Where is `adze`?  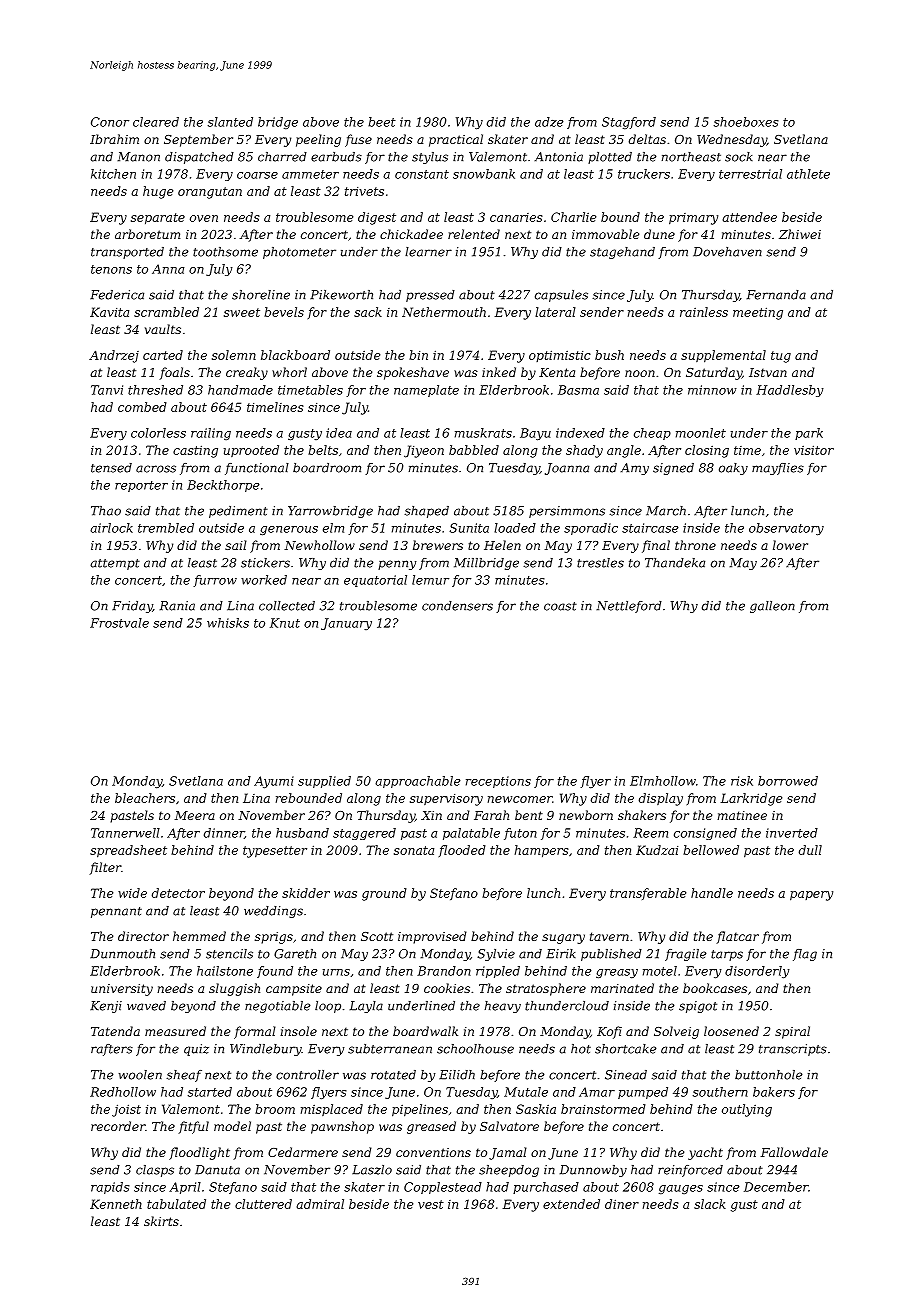
adze is located at coordinates (549, 122).
